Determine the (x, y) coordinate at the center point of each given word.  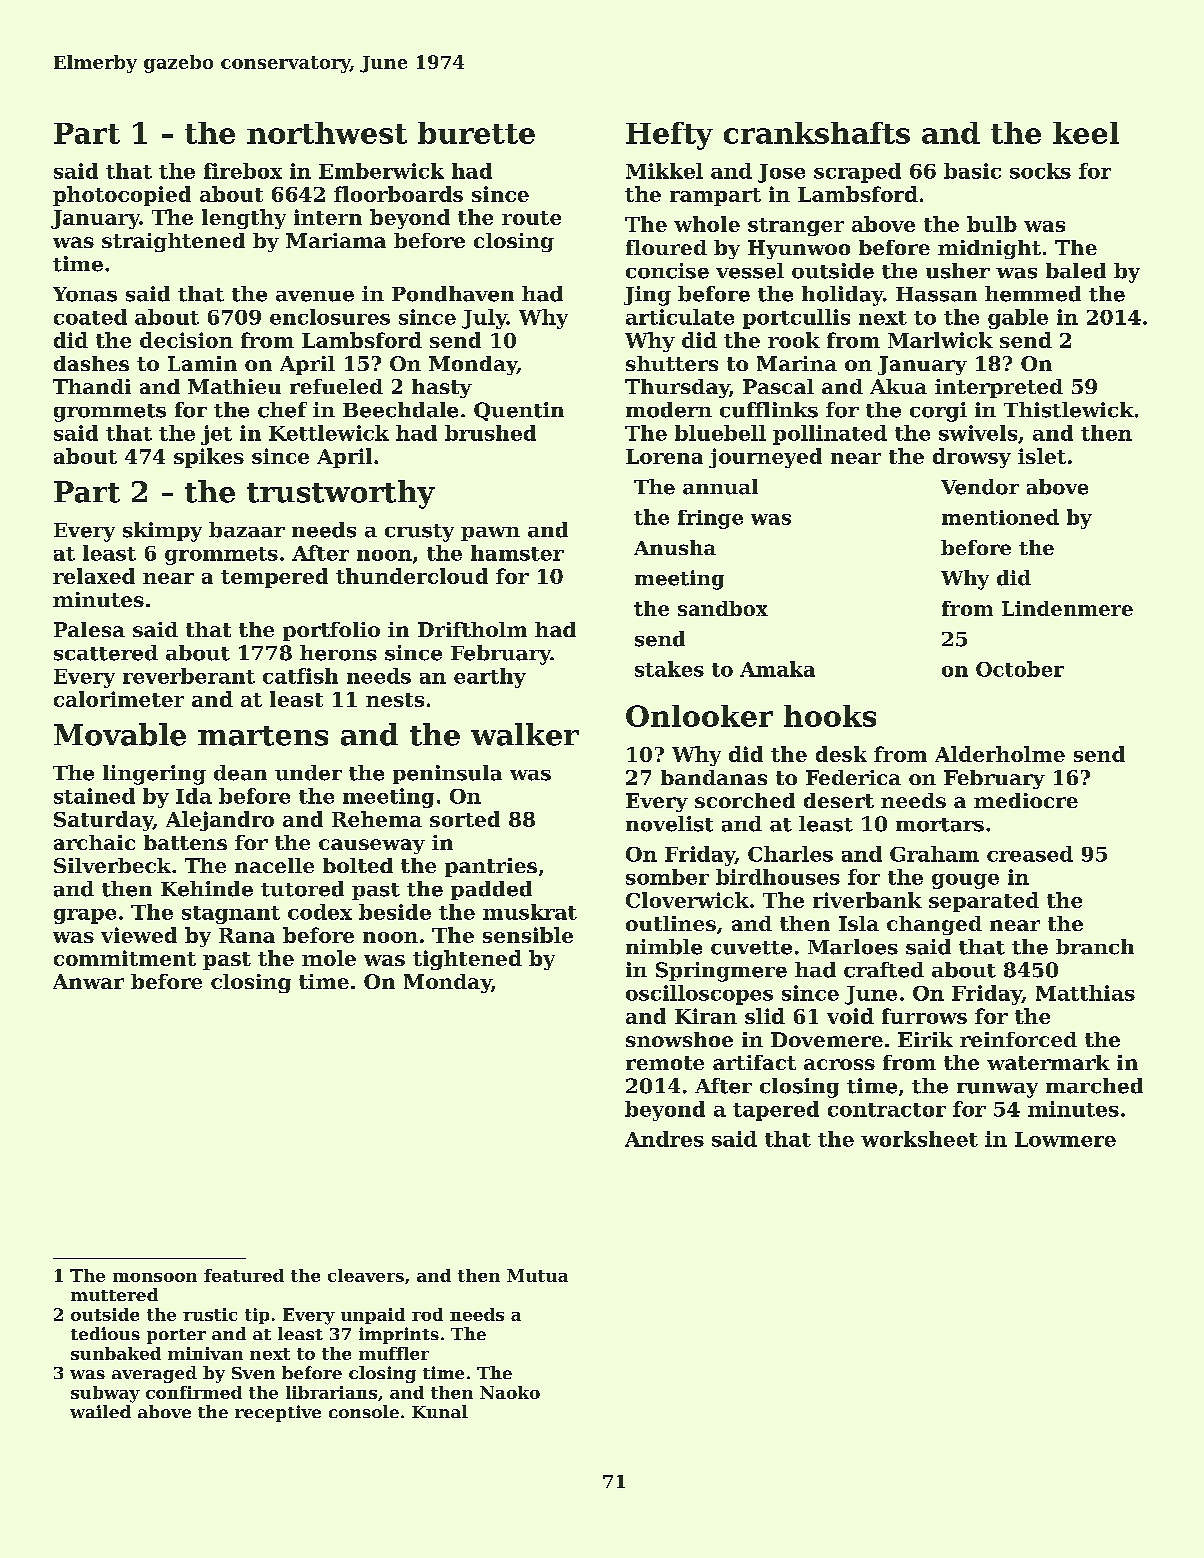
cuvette (751, 948)
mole (329, 958)
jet (216, 435)
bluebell (720, 433)
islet (1042, 456)
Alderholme (1000, 754)
